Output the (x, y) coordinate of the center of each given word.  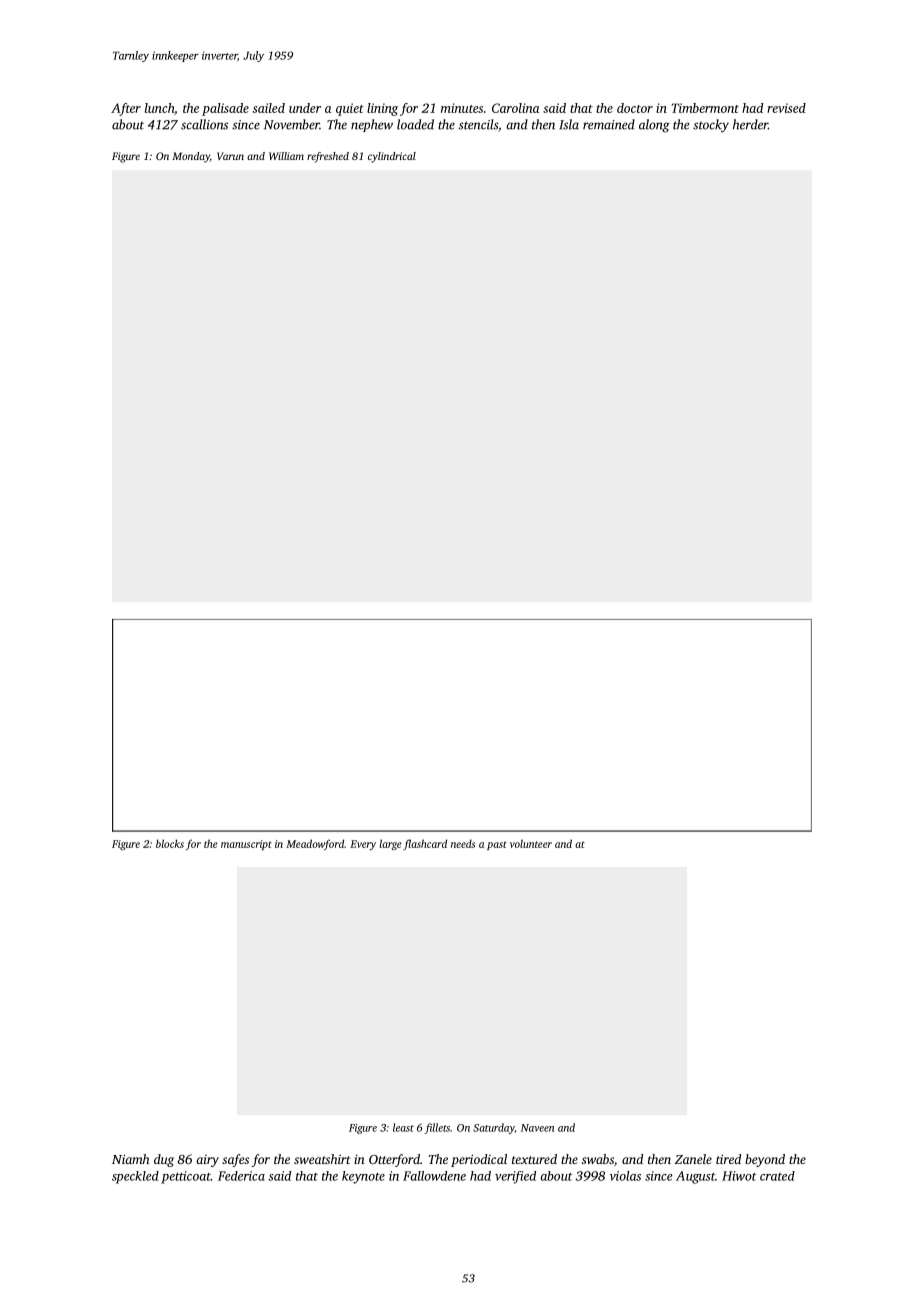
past (497, 845)
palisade (225, 109)
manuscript (246, 845)
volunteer (531, 843)
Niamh (130, 1159)
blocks (170, 843)
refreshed (328, 157)
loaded (415, 124)
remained (609, 124)
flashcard (425, 844)
